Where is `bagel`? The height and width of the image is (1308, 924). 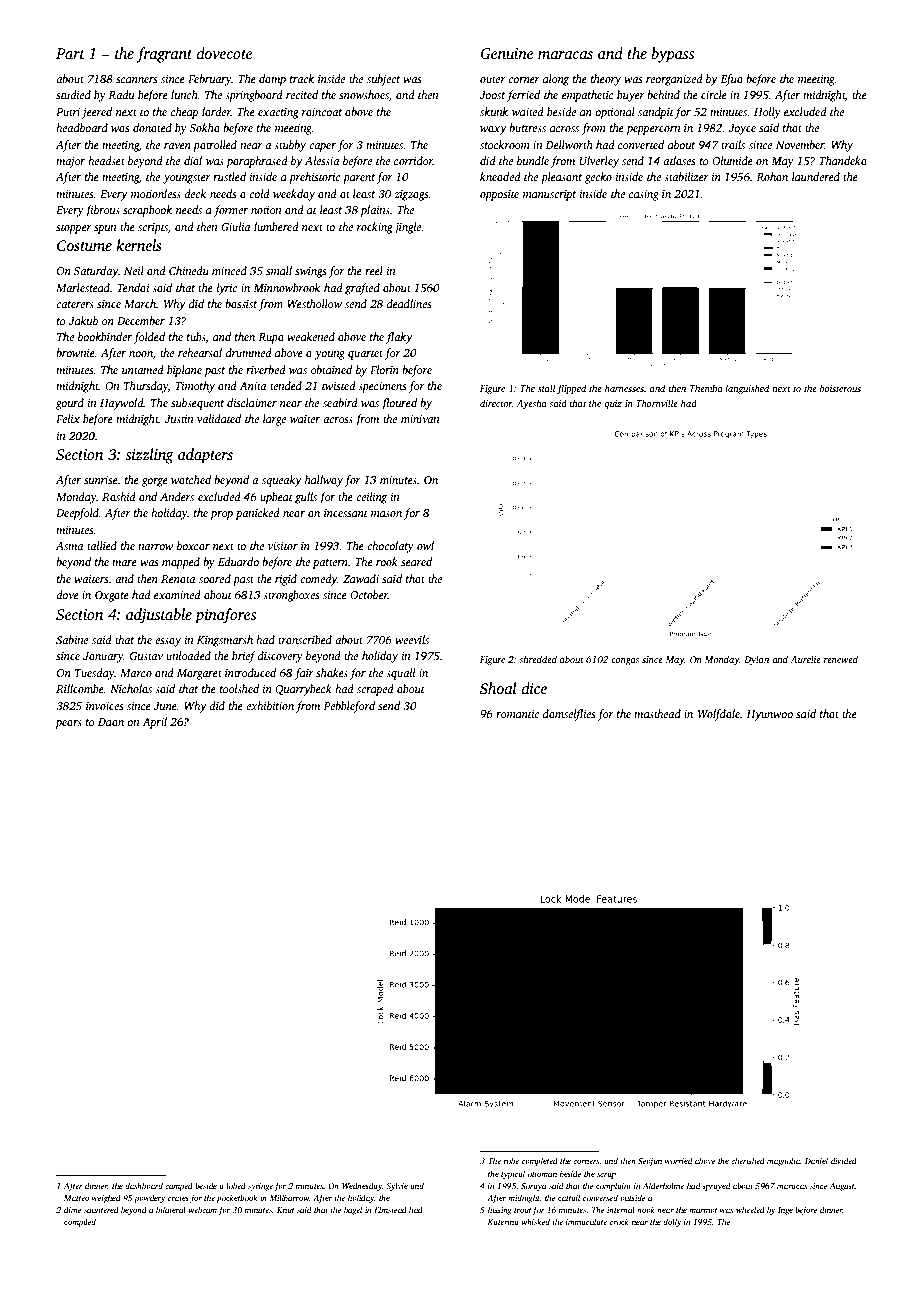 bagel is located at coordinates (353, 1210).
